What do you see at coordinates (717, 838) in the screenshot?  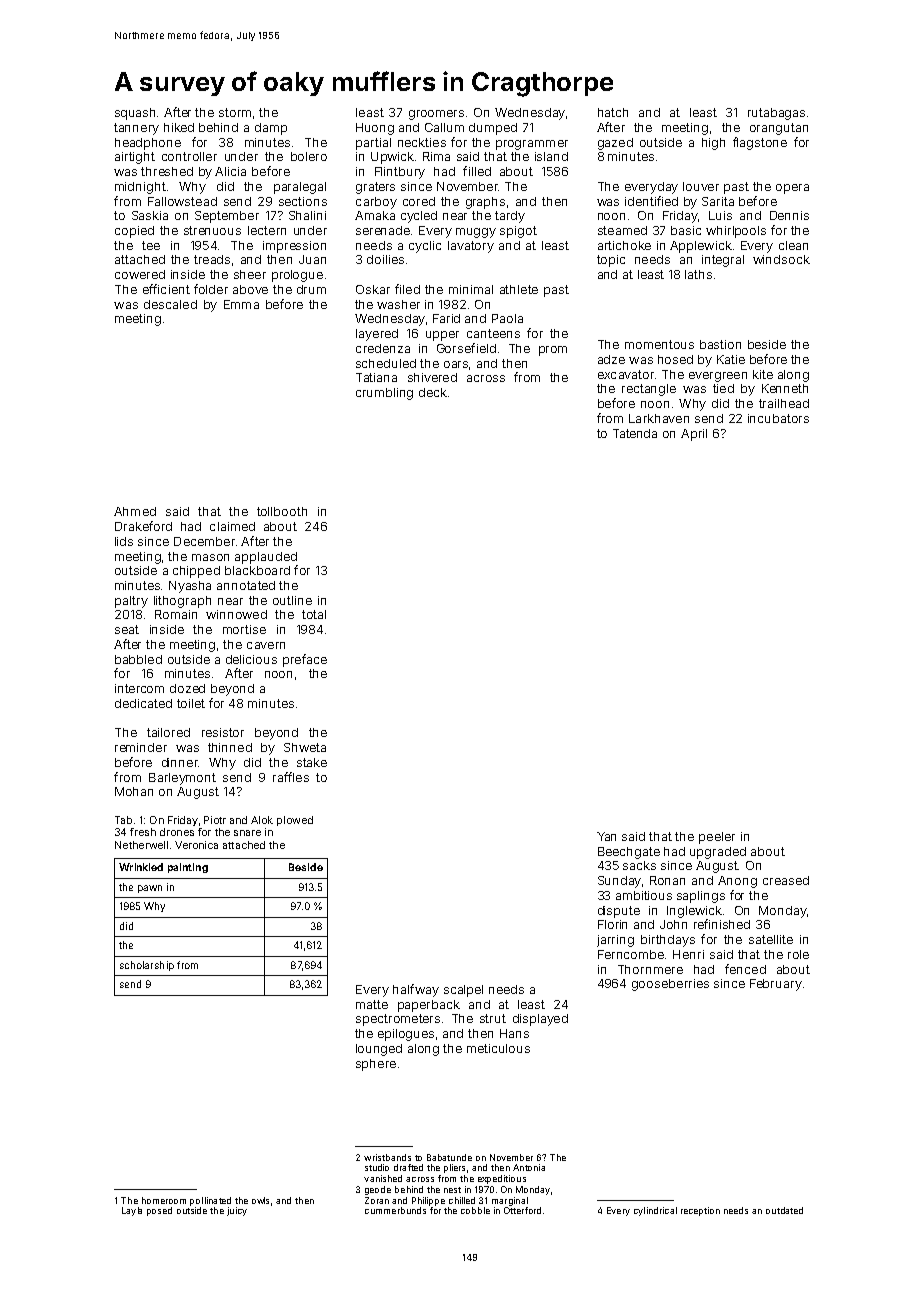 I see `peeler` at bounding box center [717, 838].
